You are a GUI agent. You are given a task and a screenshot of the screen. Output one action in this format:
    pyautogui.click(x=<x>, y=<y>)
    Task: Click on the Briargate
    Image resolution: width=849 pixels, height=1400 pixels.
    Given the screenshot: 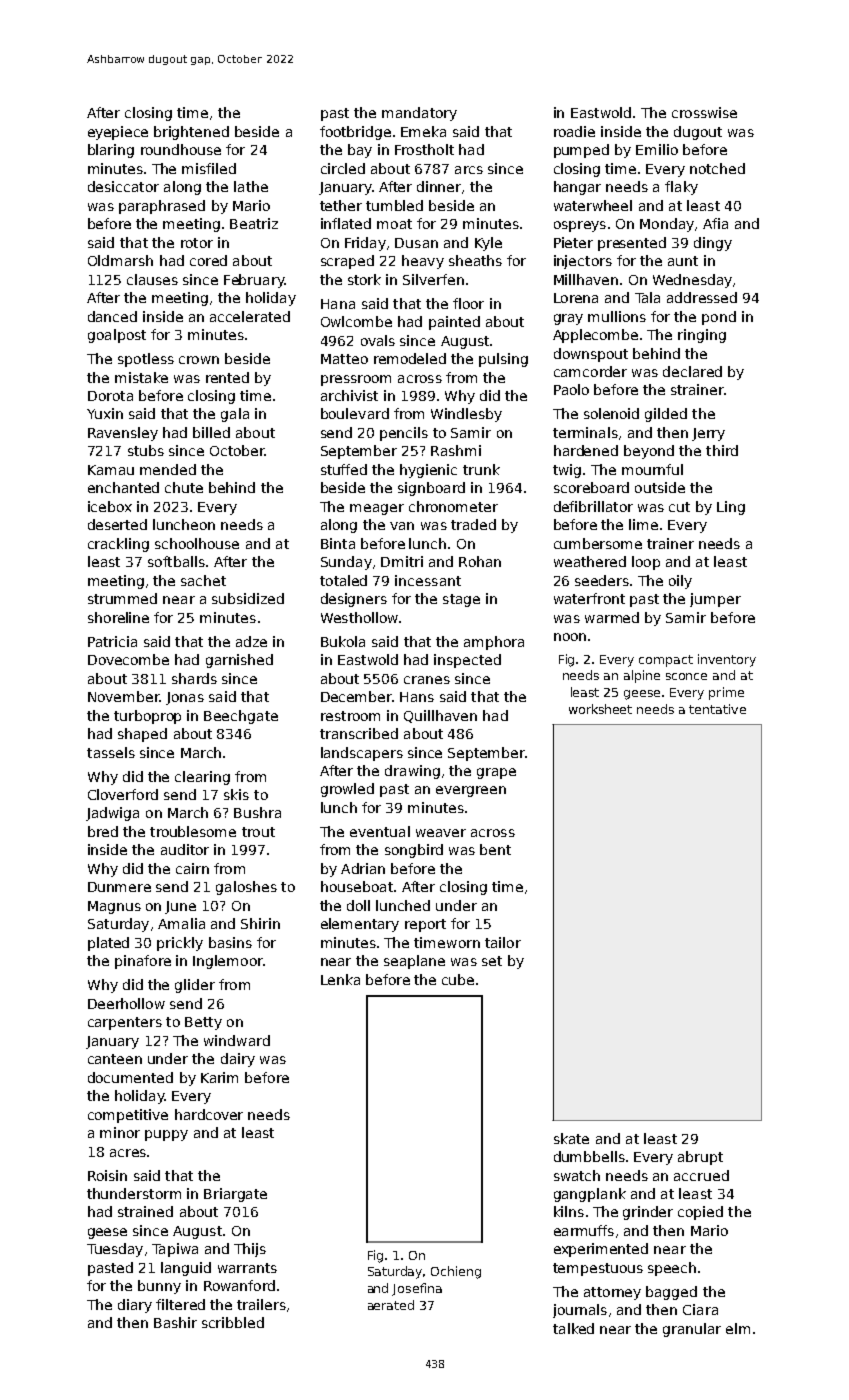 What is the action you would take?
    pyautogui.click(x=235, y=1195)
